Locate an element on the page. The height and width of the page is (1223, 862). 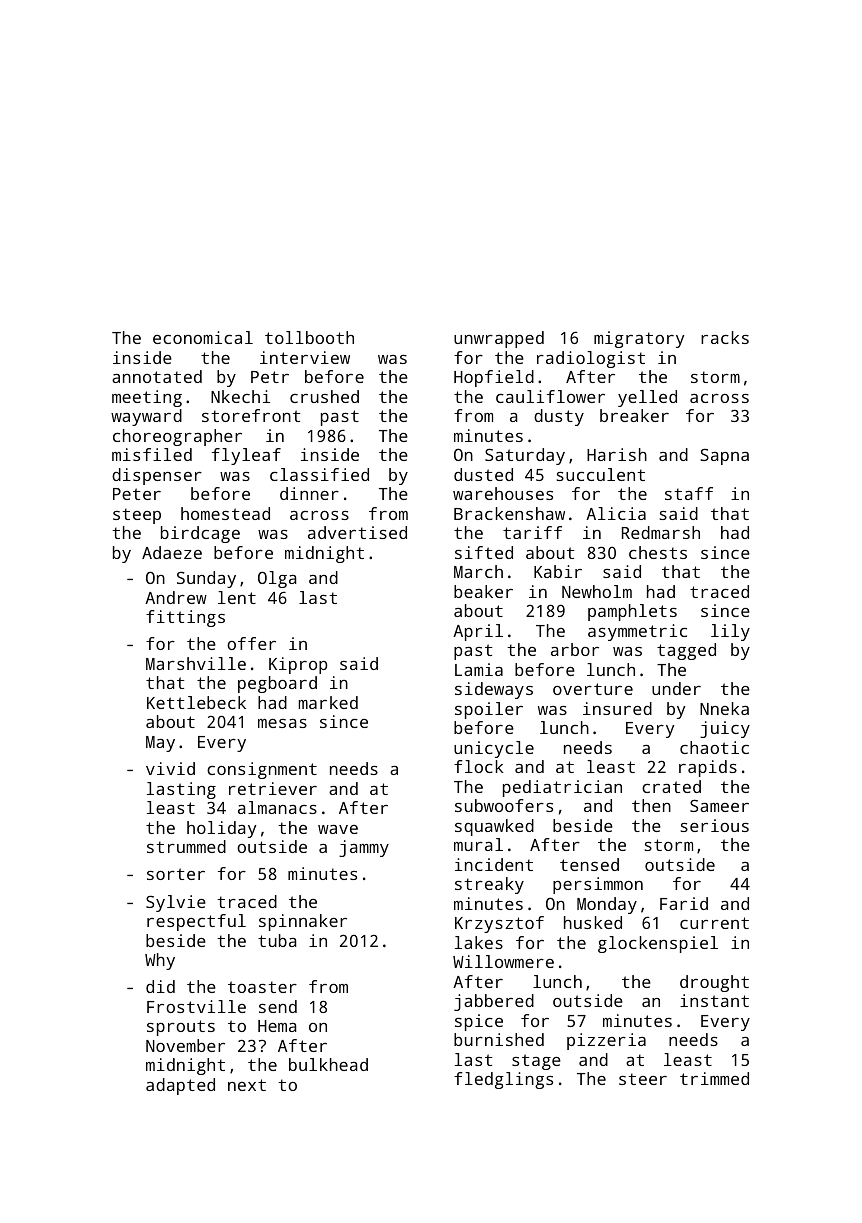
economical is located at coordinates (203, 337).
